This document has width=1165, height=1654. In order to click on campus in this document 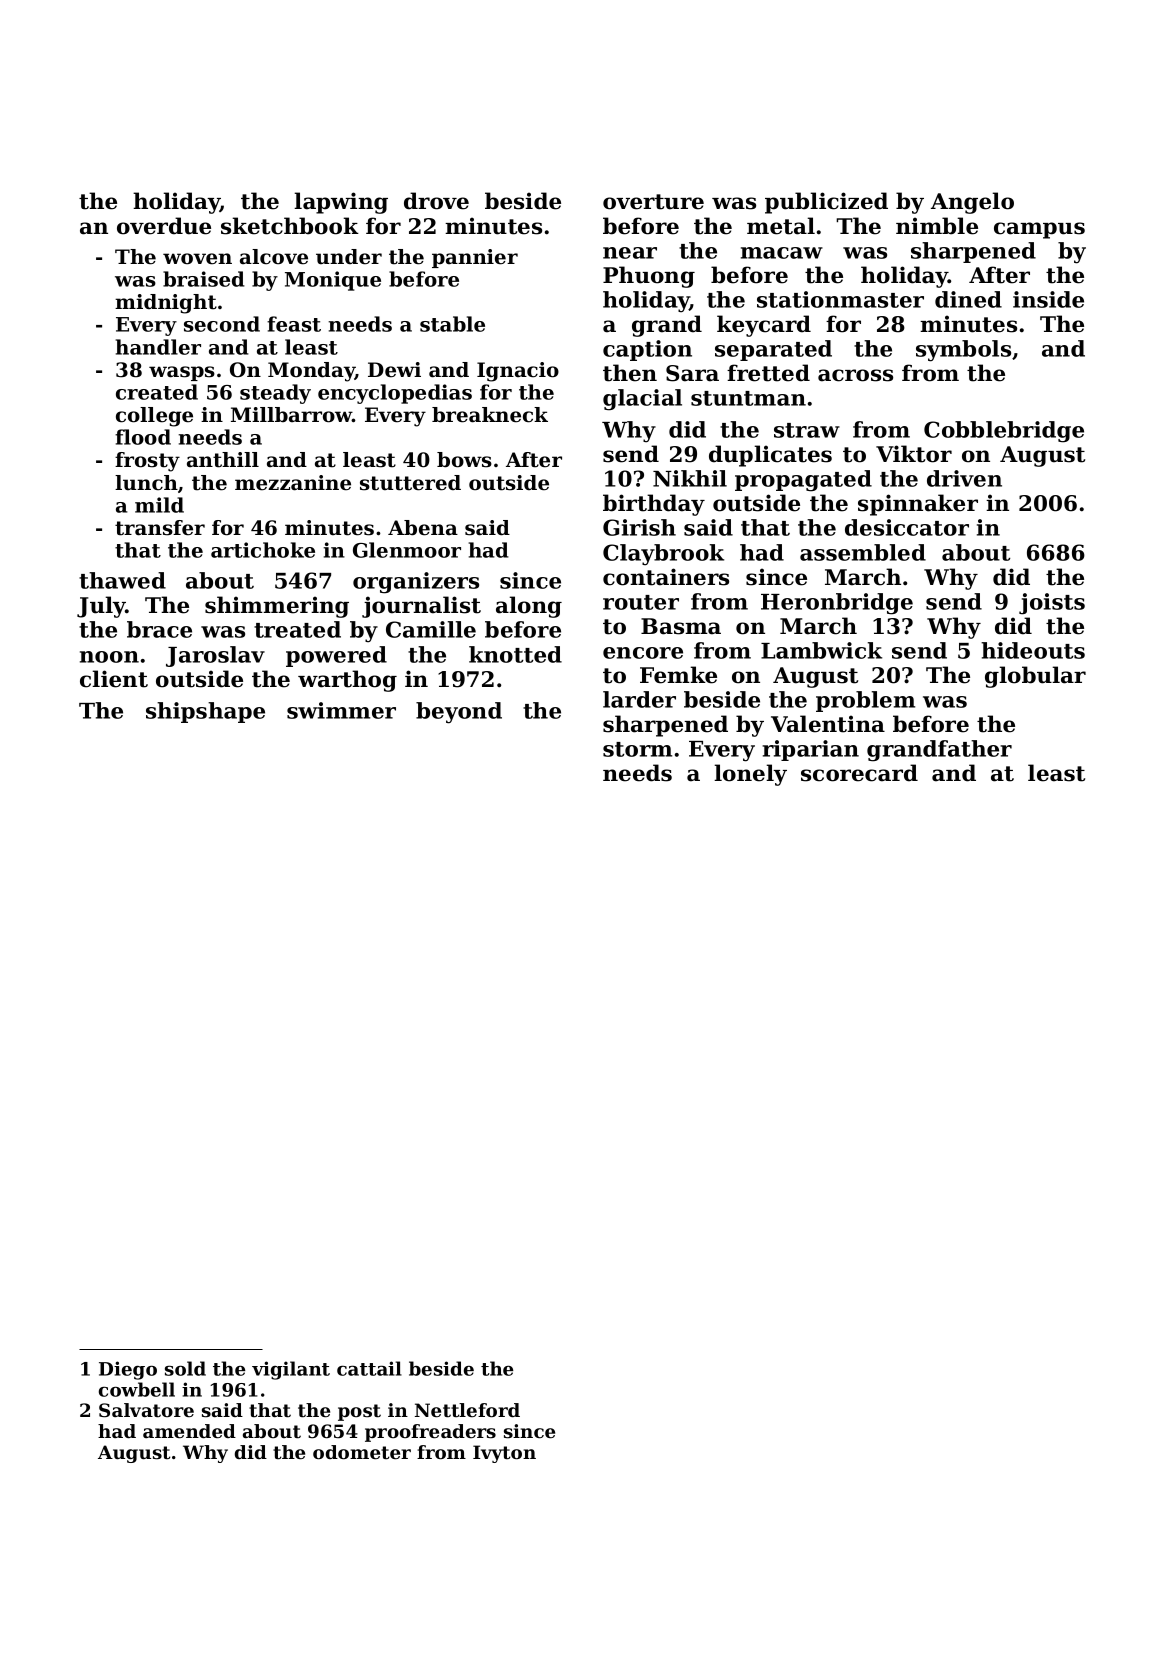, I will do `click(1039, 230)`.
